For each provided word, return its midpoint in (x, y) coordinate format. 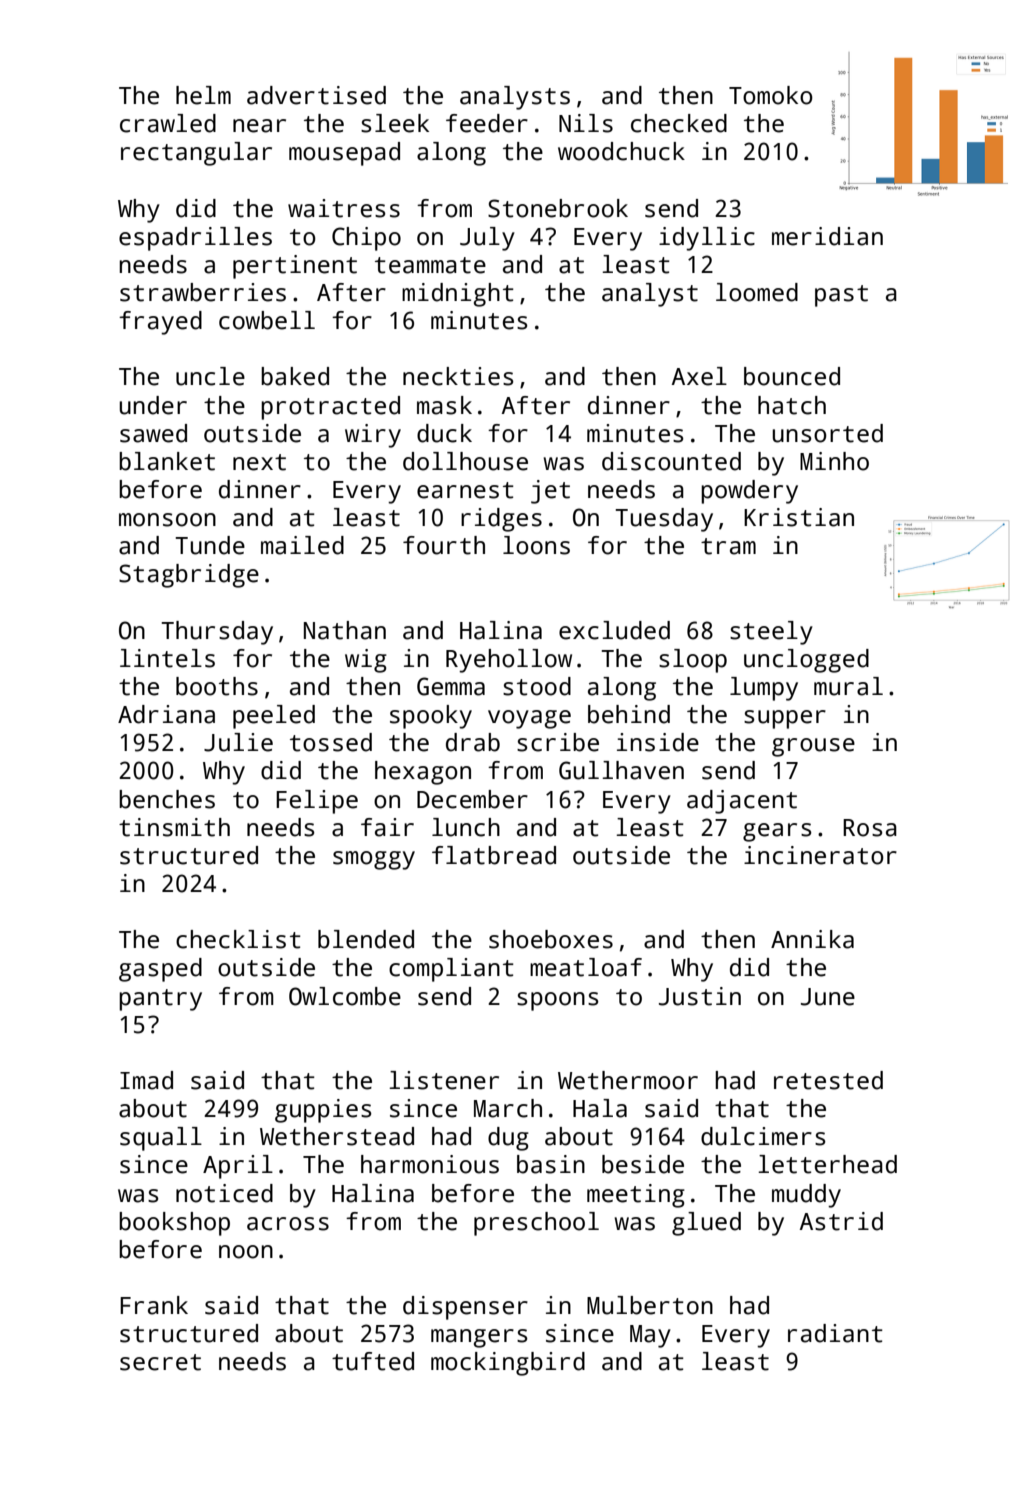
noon (246, 1252)
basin (551, 1164)
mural (848, 686)
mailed (302, 545)
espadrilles (195, 239)
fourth (444, 545)
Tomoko (771, 95)
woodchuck (621, 151)
